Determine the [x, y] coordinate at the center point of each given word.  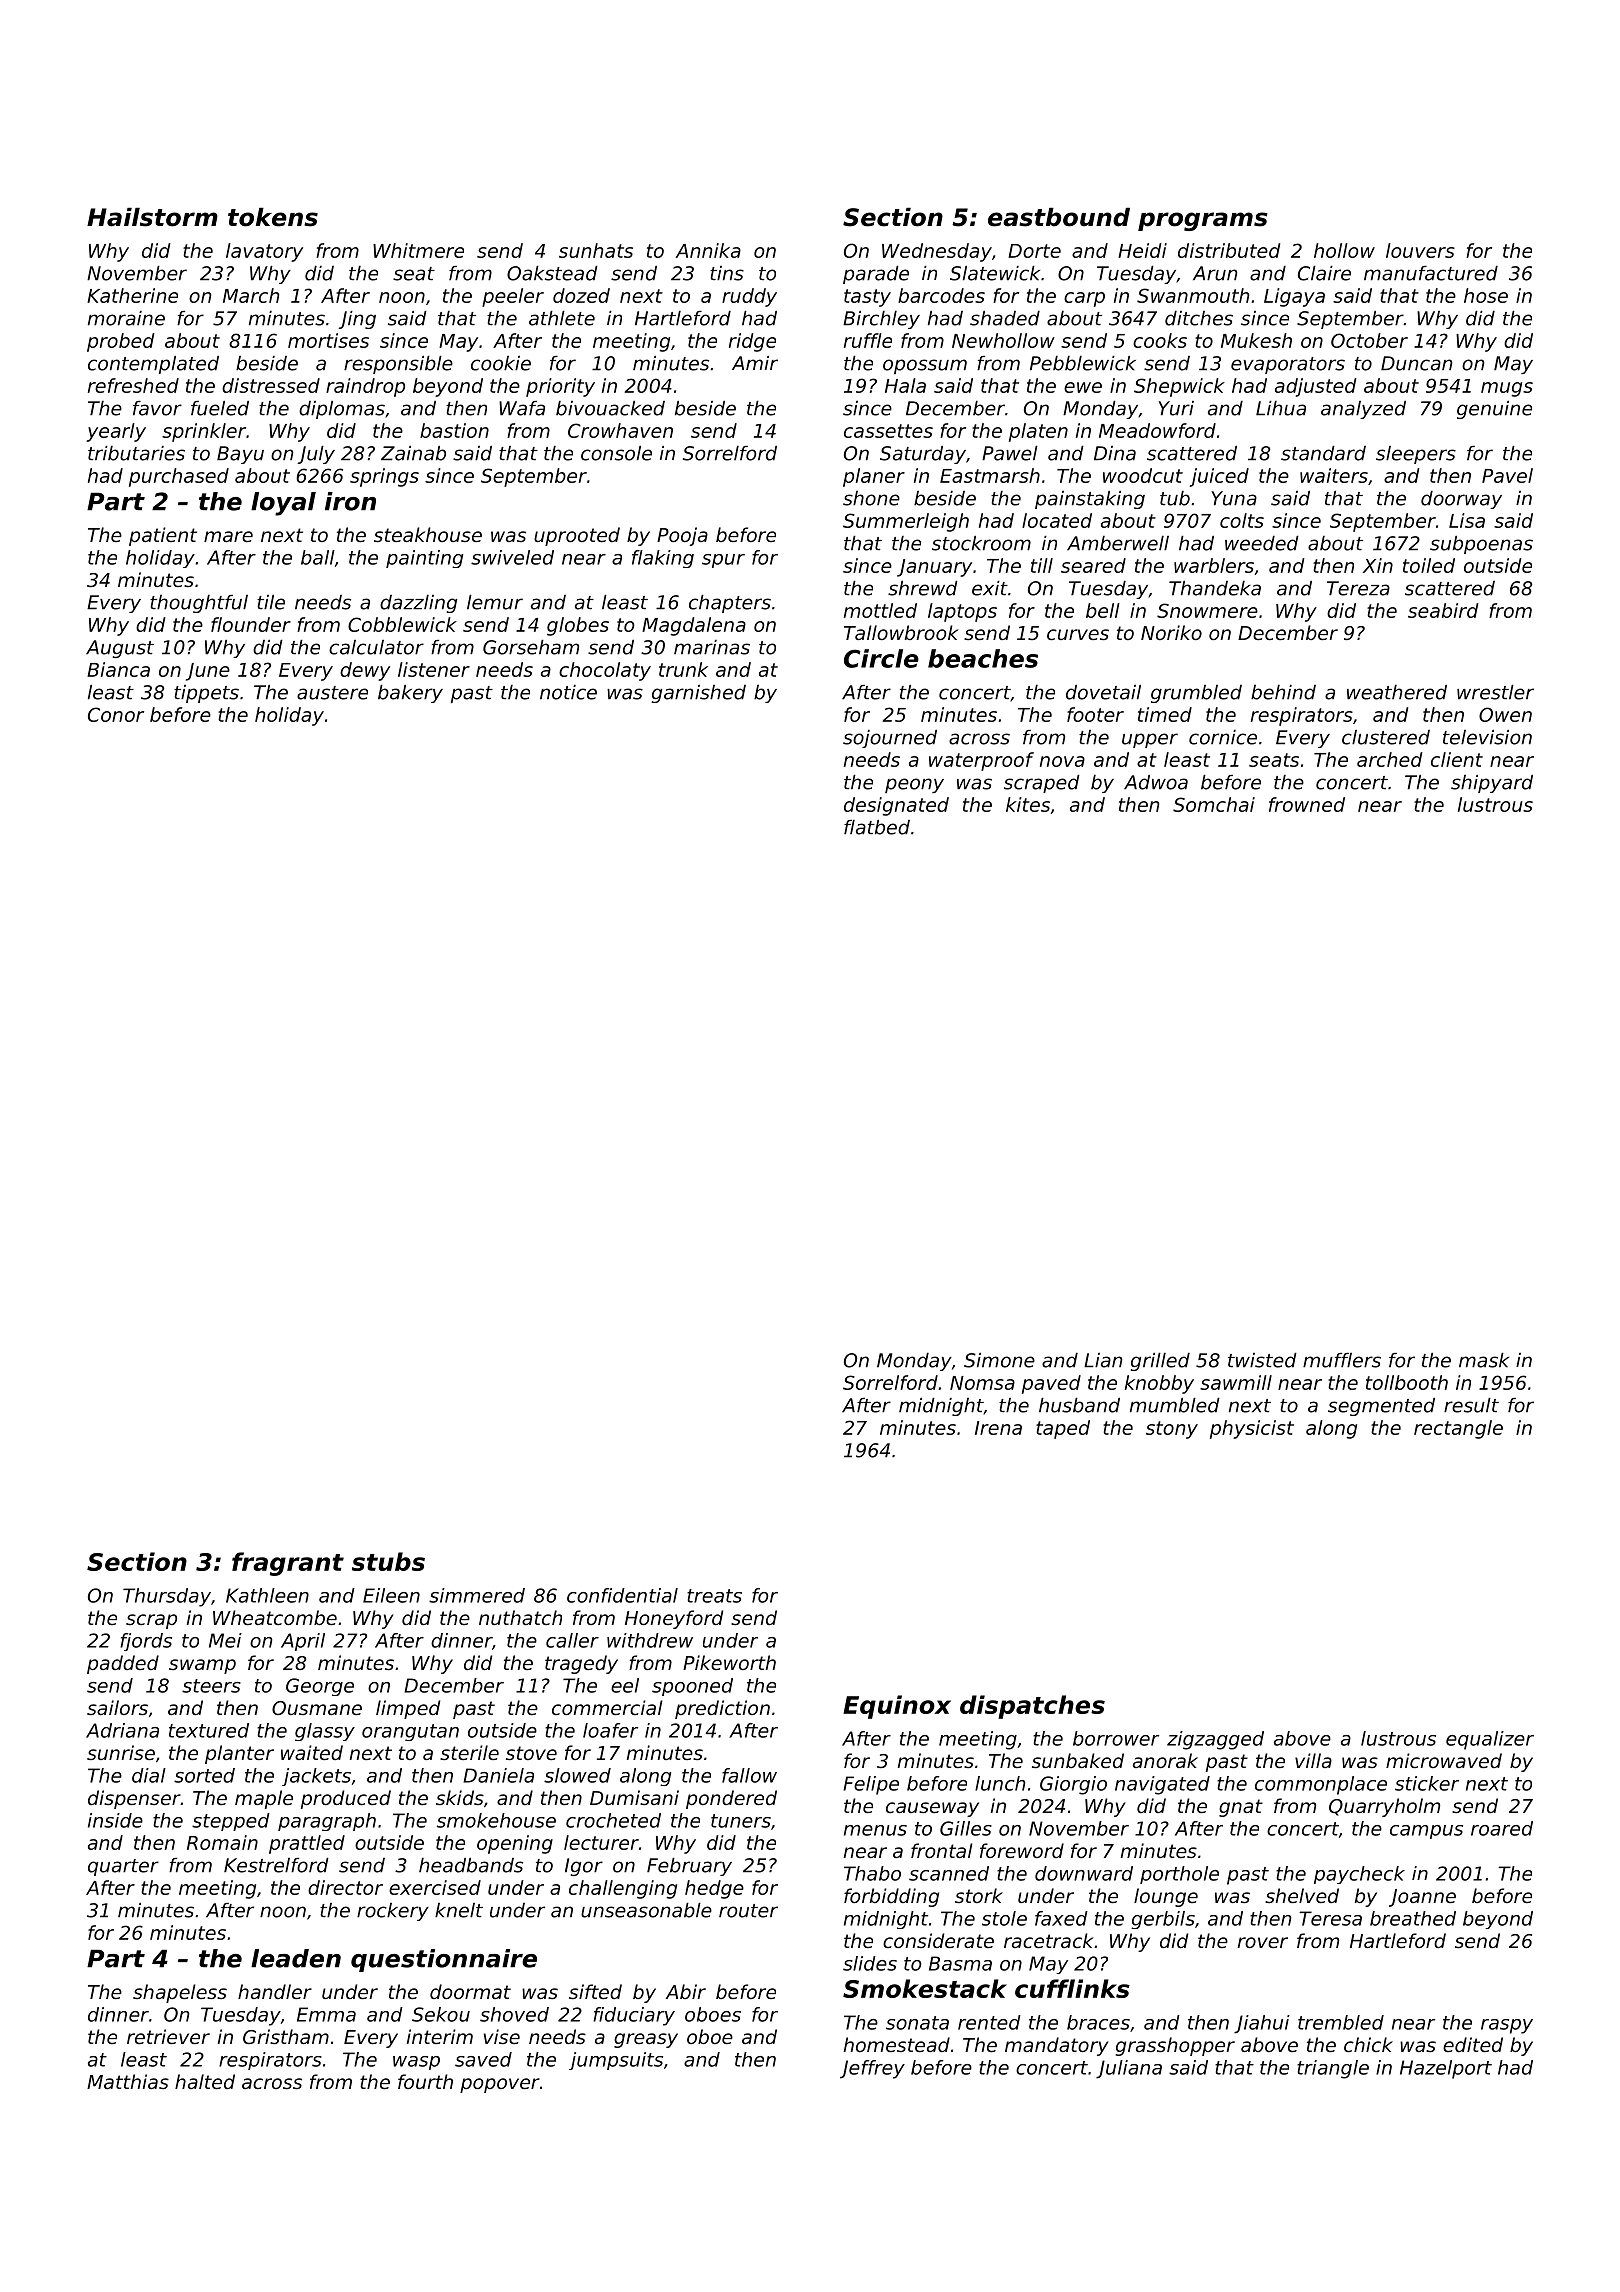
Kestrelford [276, 1865]
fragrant [288, 1564]
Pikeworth [729, 1662]
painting [424, 559]
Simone [999, 1360]
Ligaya [1294, 297]
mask [1484, 1360]
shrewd [923, 588]
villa [1313, 1760]
